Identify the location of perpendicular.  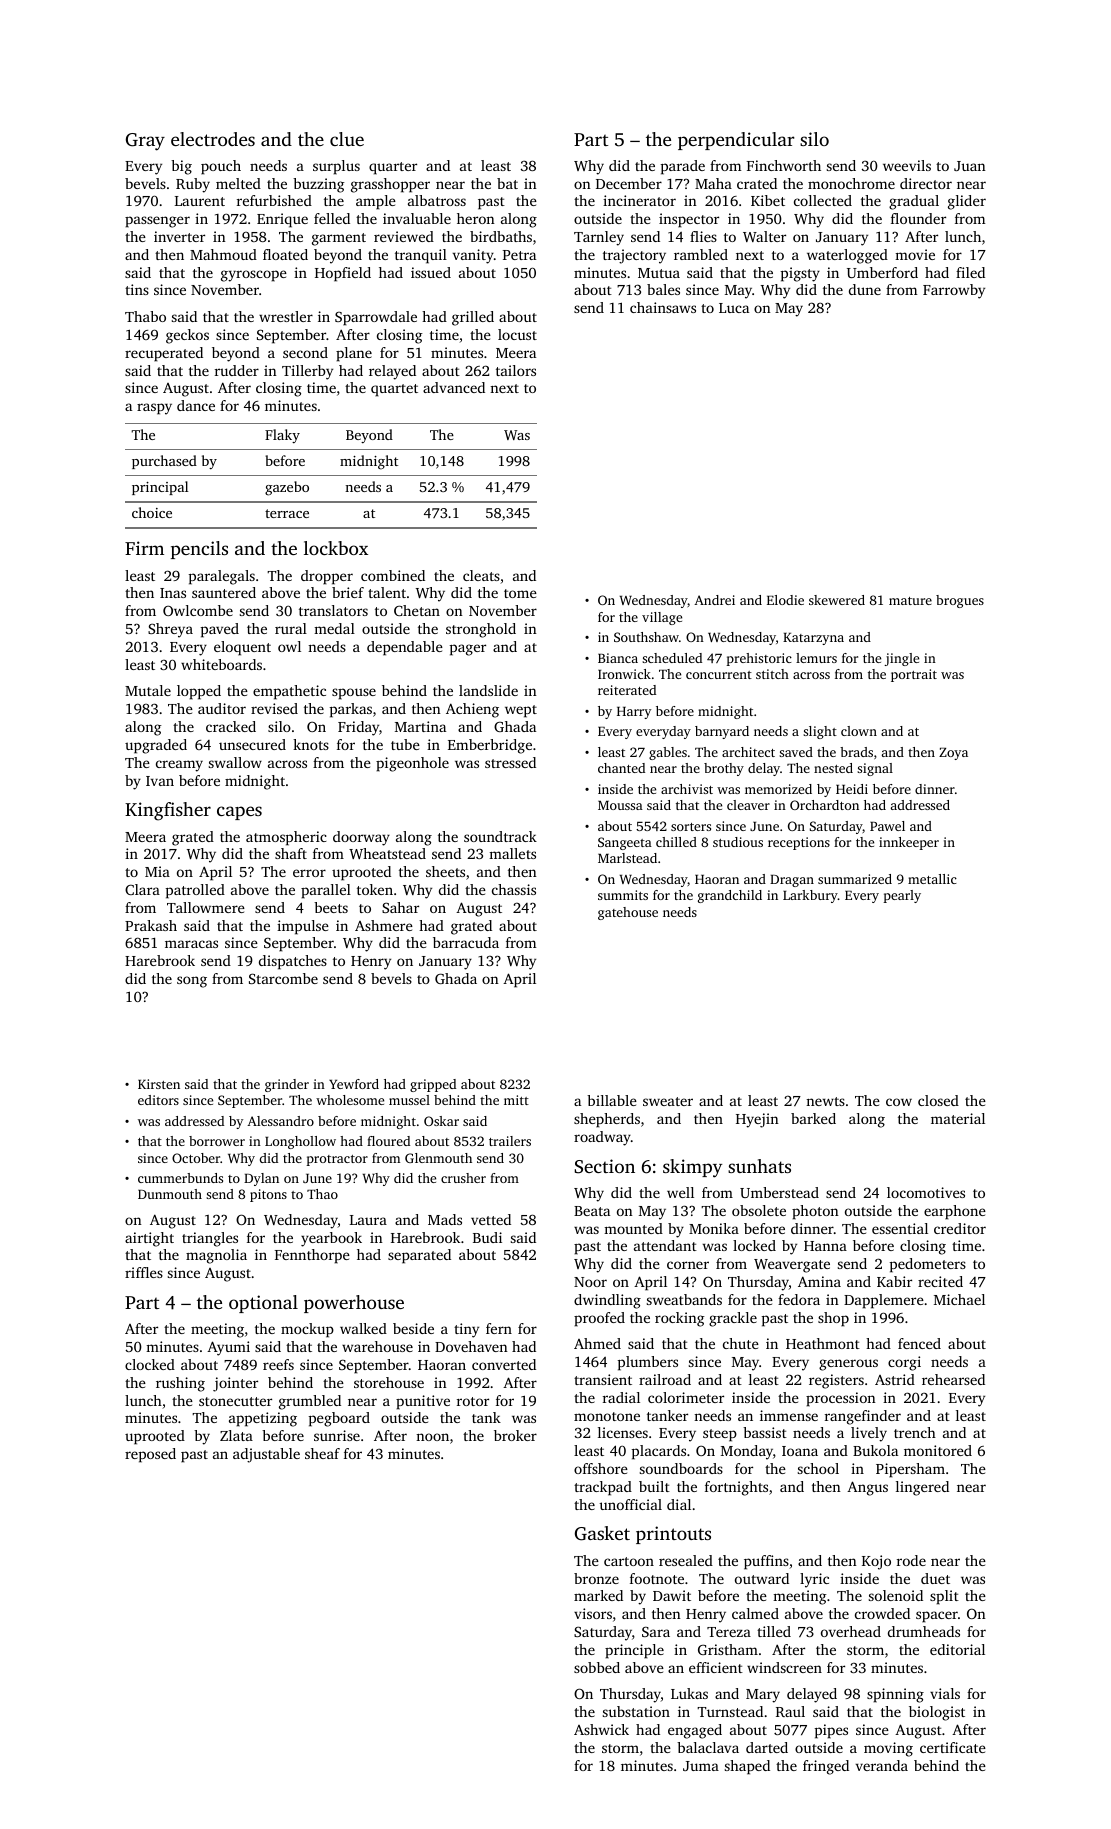
(736, 141).
